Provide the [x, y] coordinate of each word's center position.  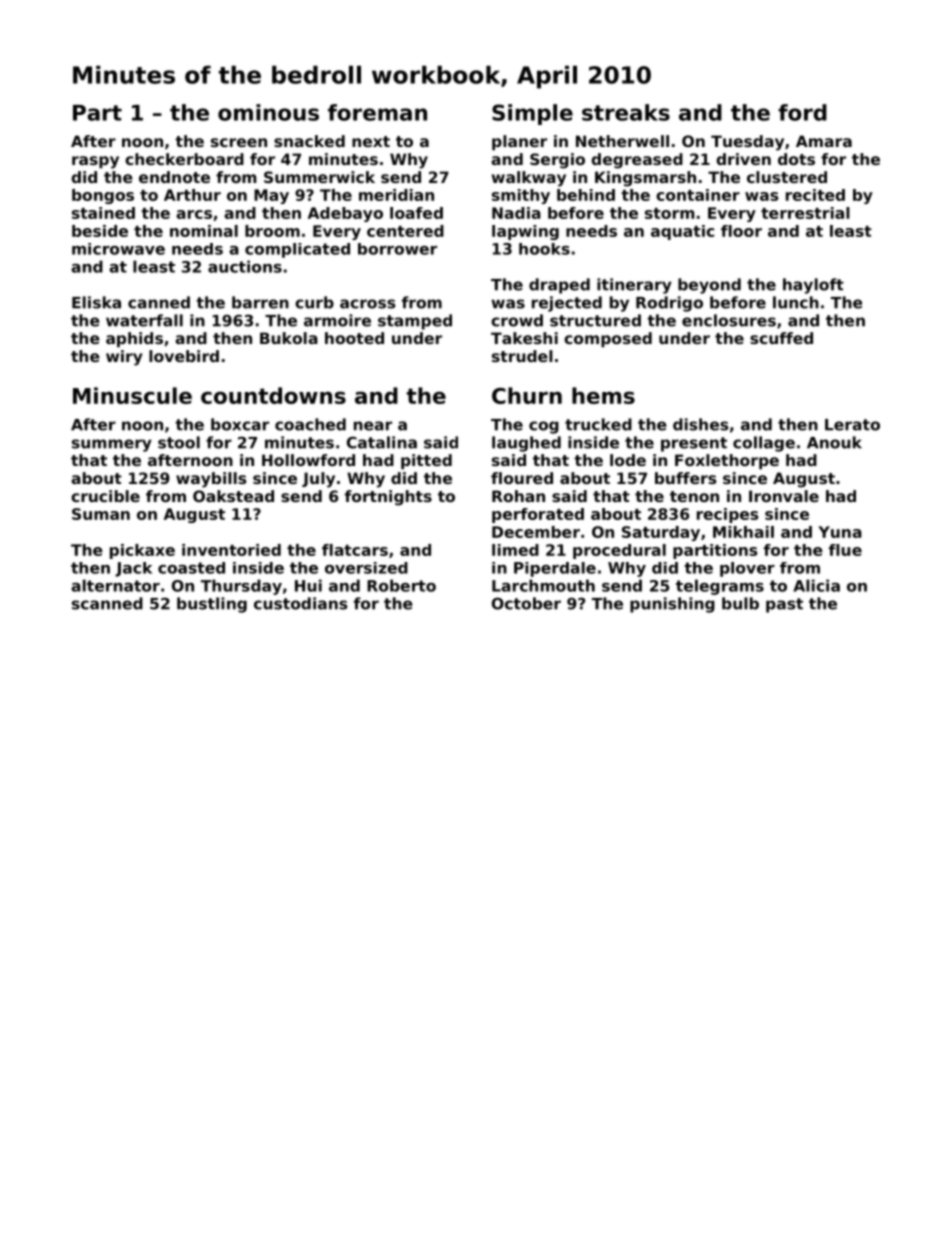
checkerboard [184, 159]
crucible [105, 496]
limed [515, 550]
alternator [115, 585]
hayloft [813, 286]
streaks [626, 112]
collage [764, 444]
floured [522, 478]
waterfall [144, 320]
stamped [415, 322]
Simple [532, 114]
